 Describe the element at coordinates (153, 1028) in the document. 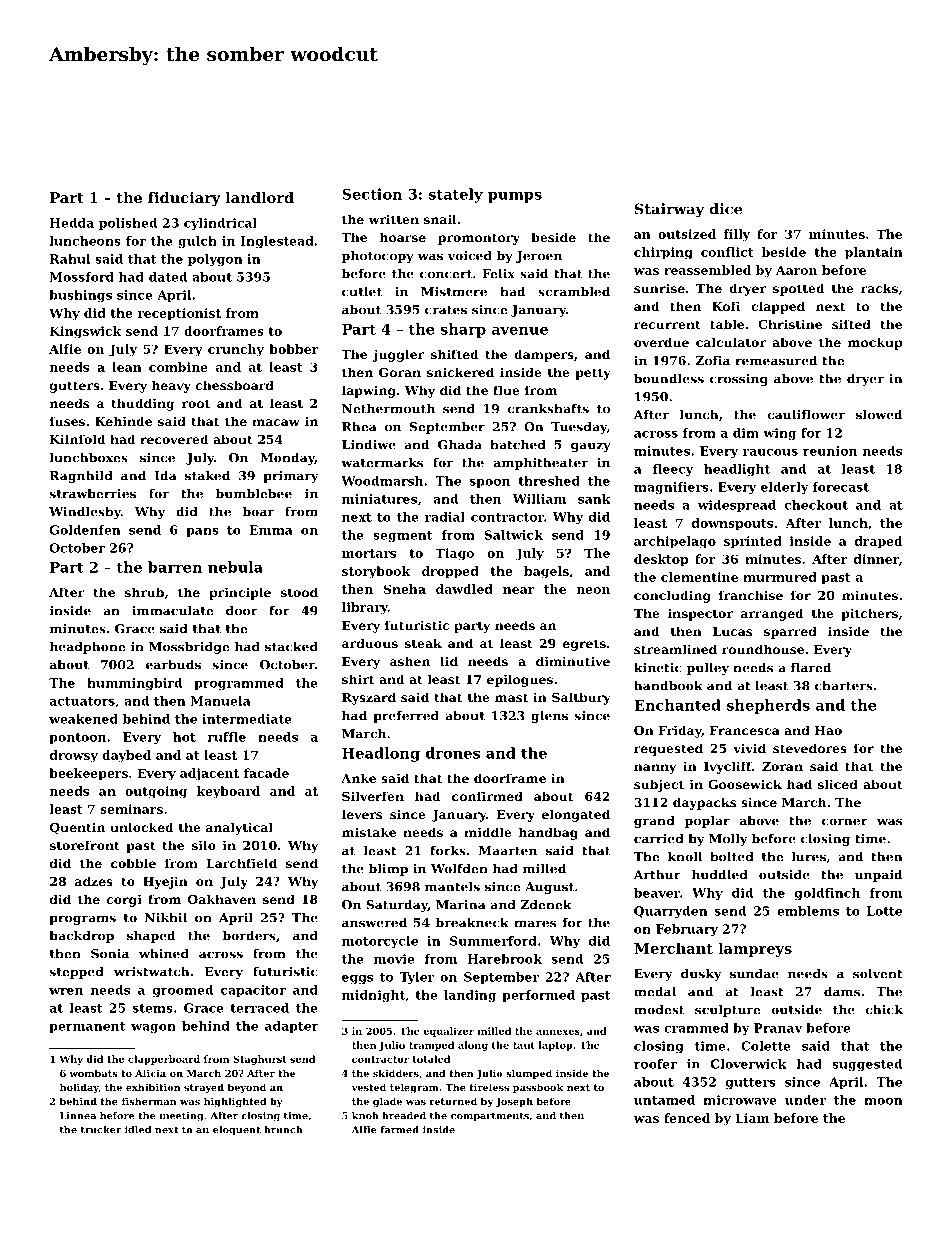

I see `wagon` at that location.
